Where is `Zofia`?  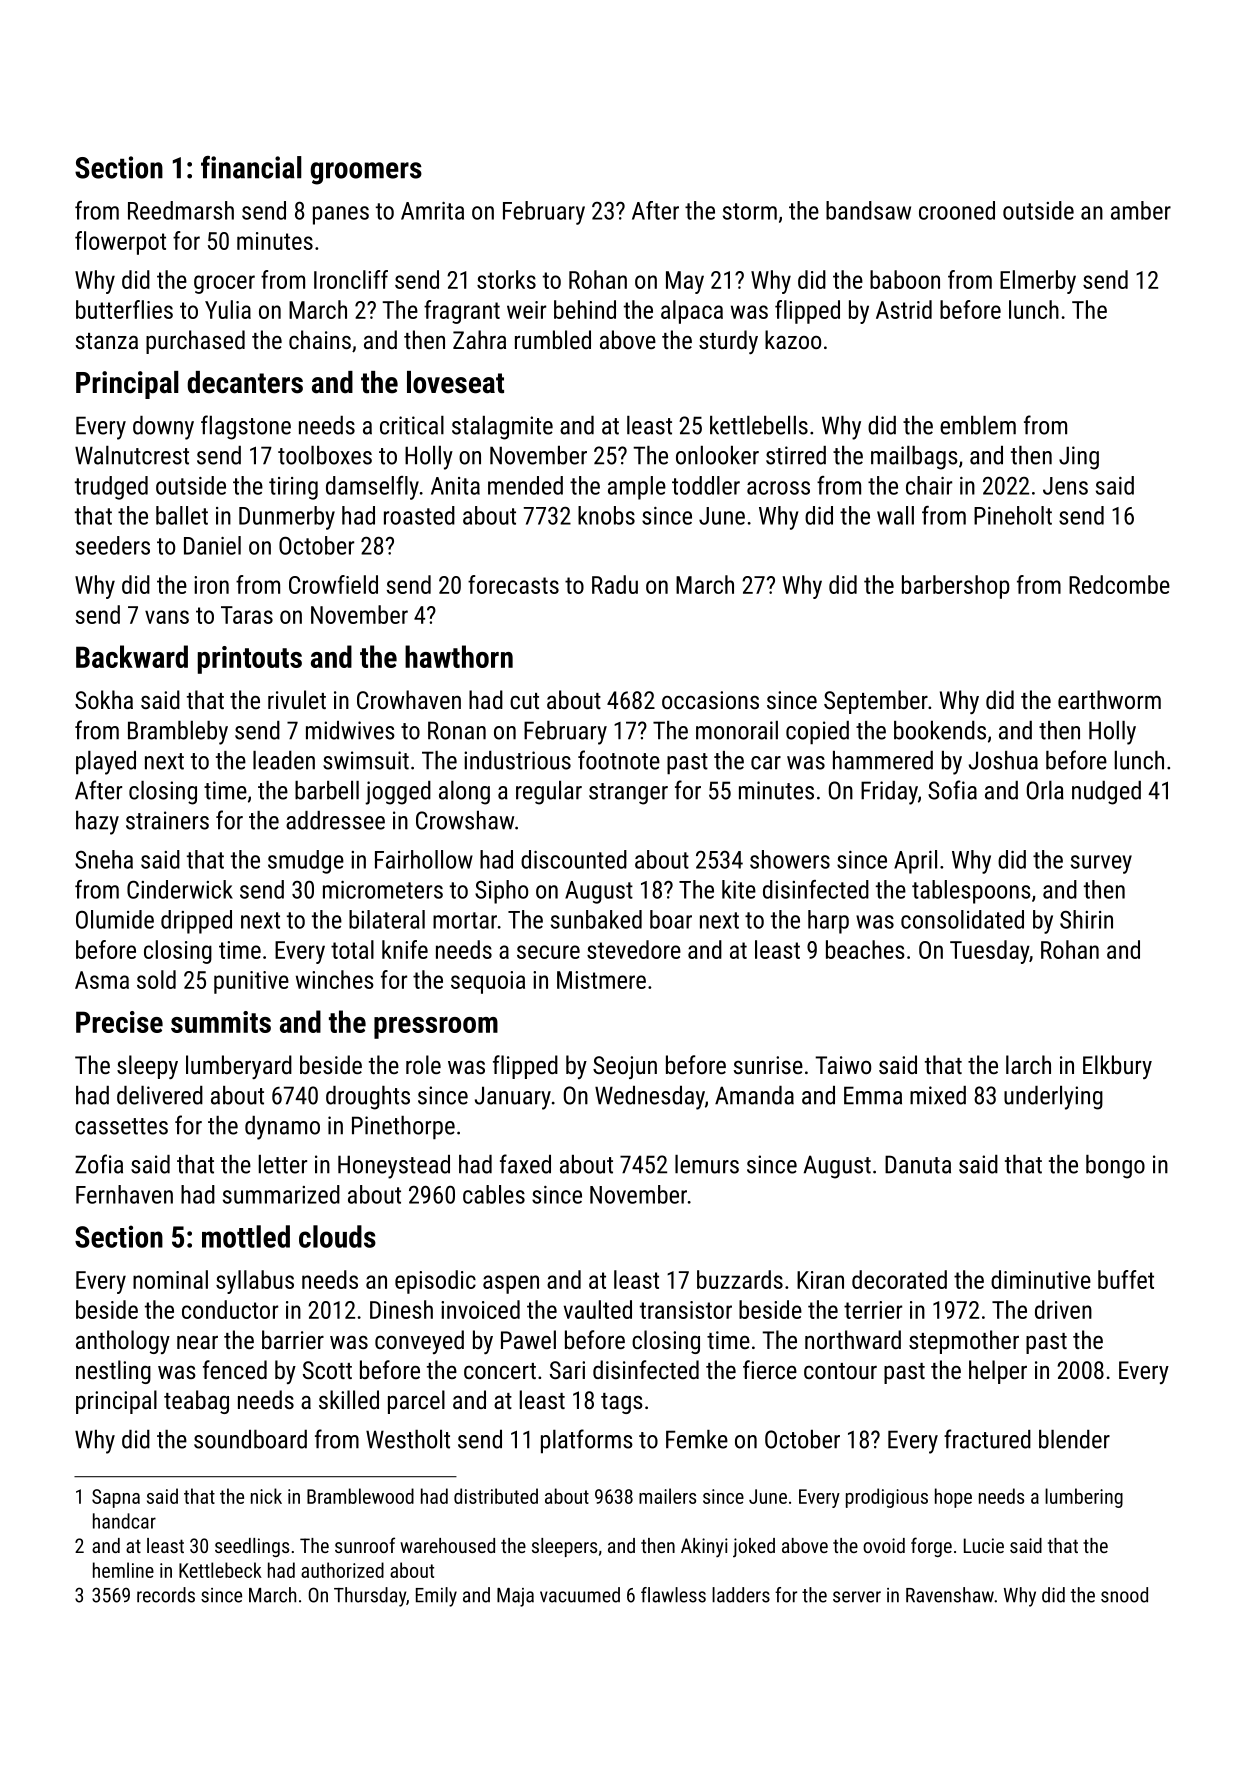 Zofia is located at coordinates (99, 1164).
